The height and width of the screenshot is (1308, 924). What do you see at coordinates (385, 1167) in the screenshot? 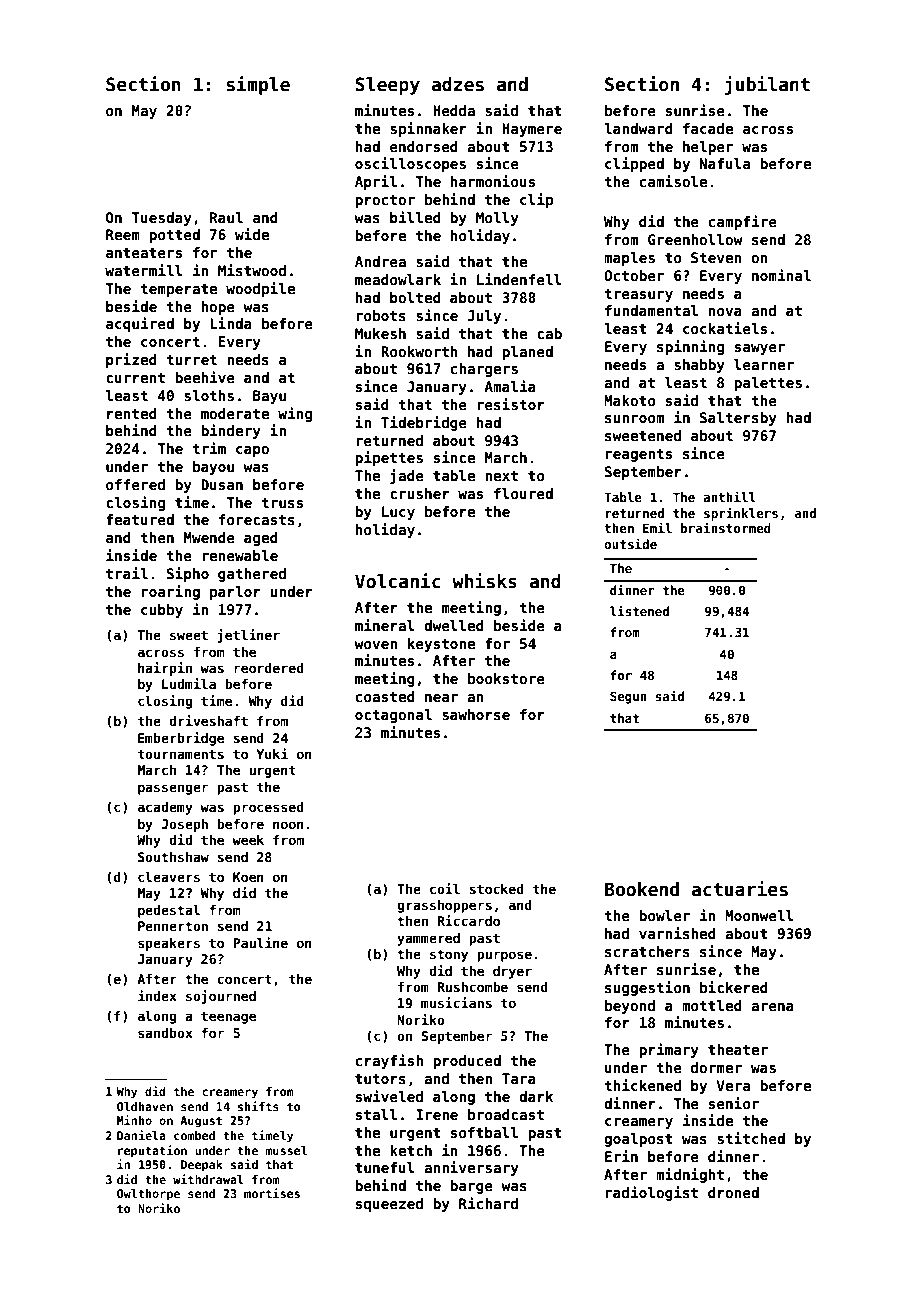
I see `tuneful` at bounding box center [385, 1167].
